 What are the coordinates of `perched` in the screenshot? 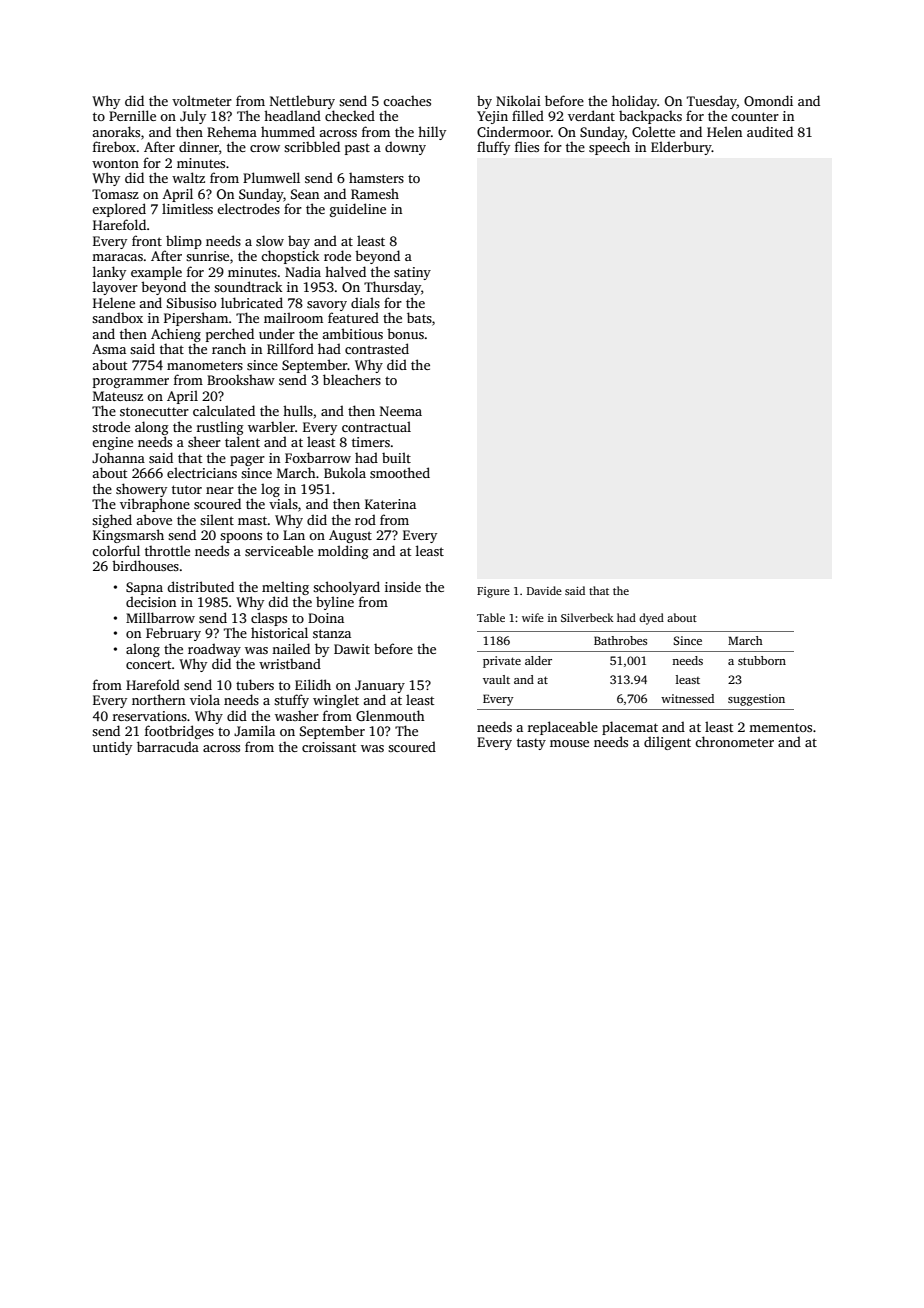 It's located at (230, 335).
